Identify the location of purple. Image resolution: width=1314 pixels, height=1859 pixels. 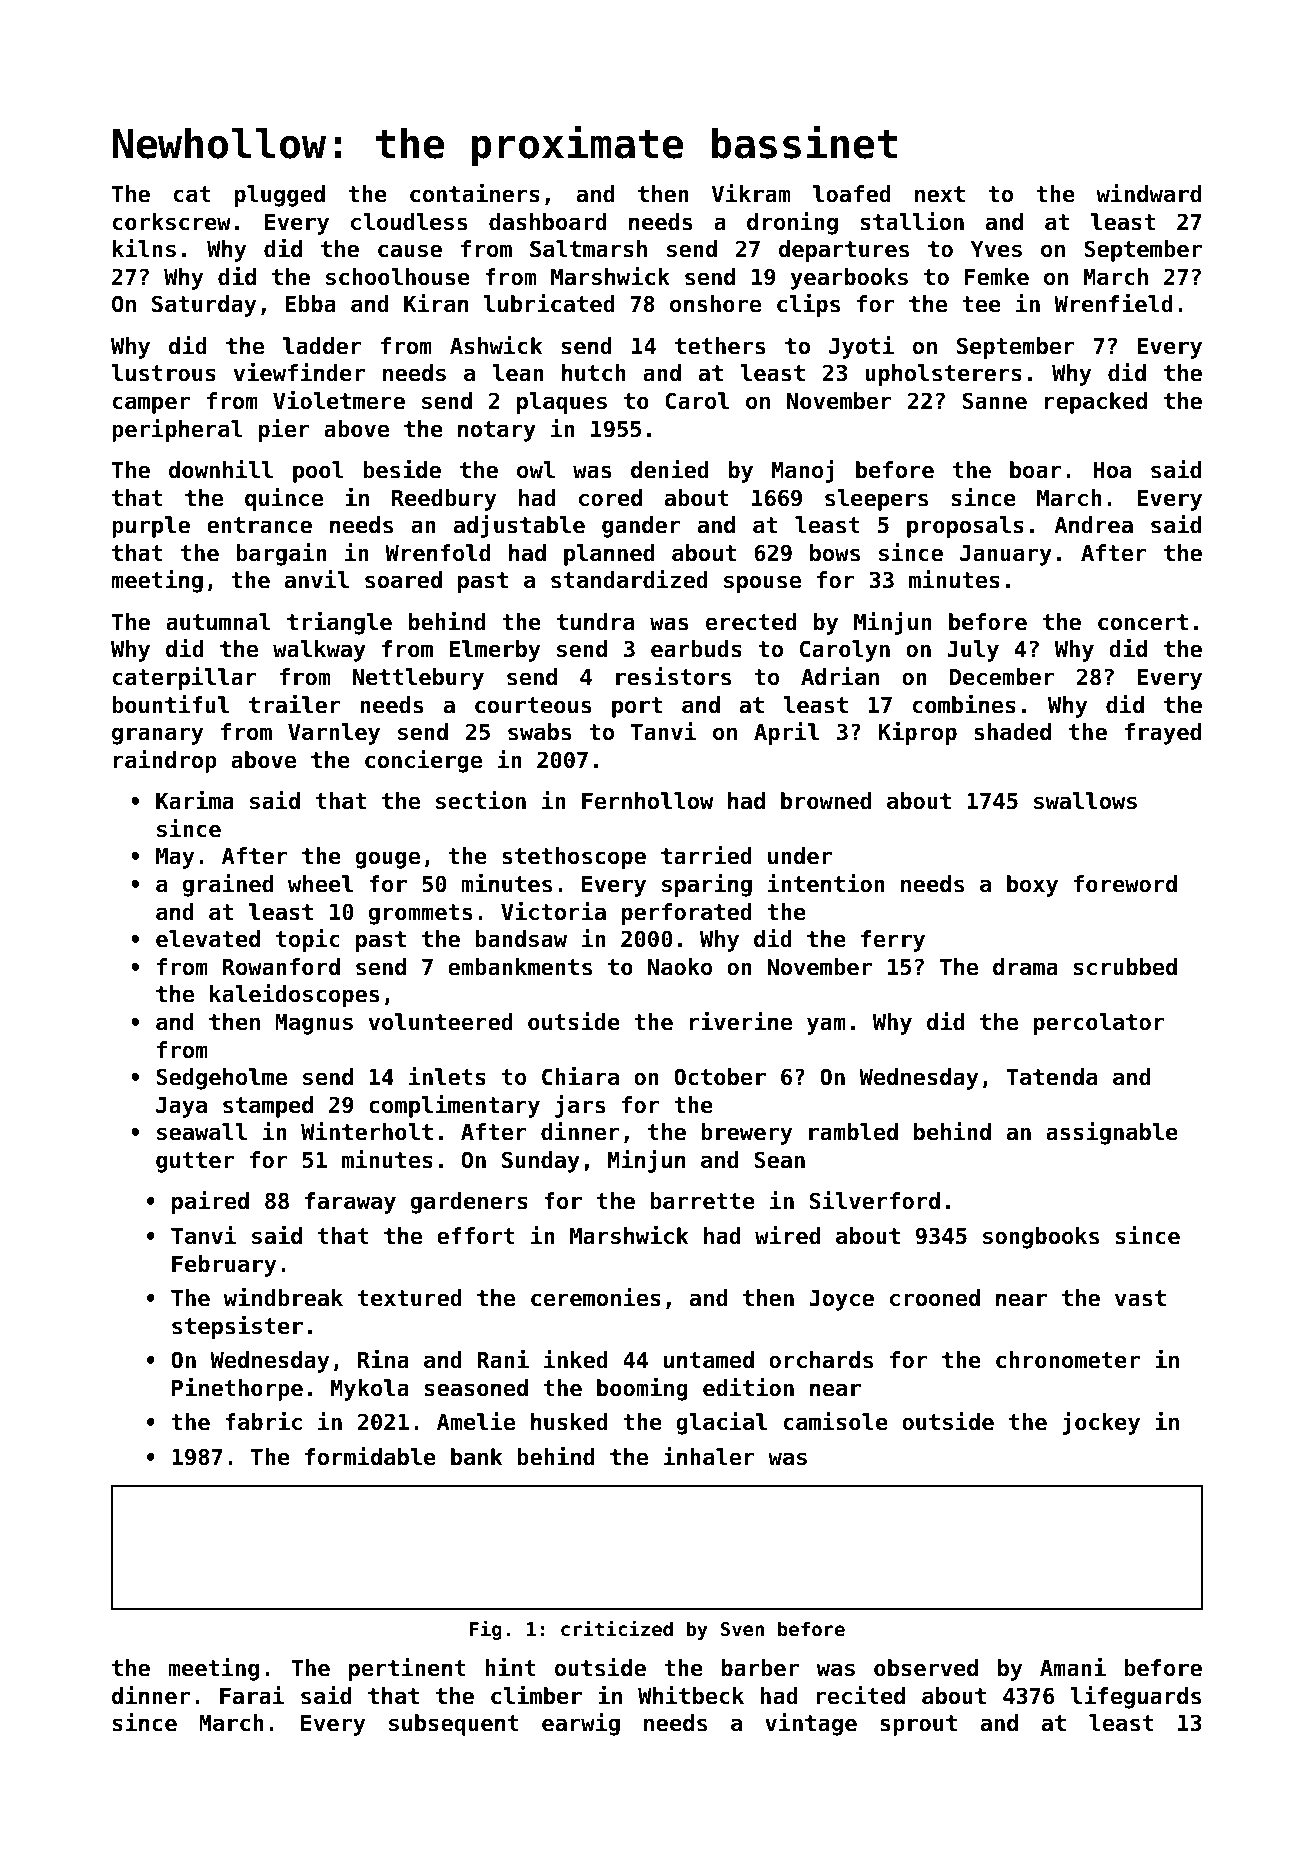
(151, 527).
